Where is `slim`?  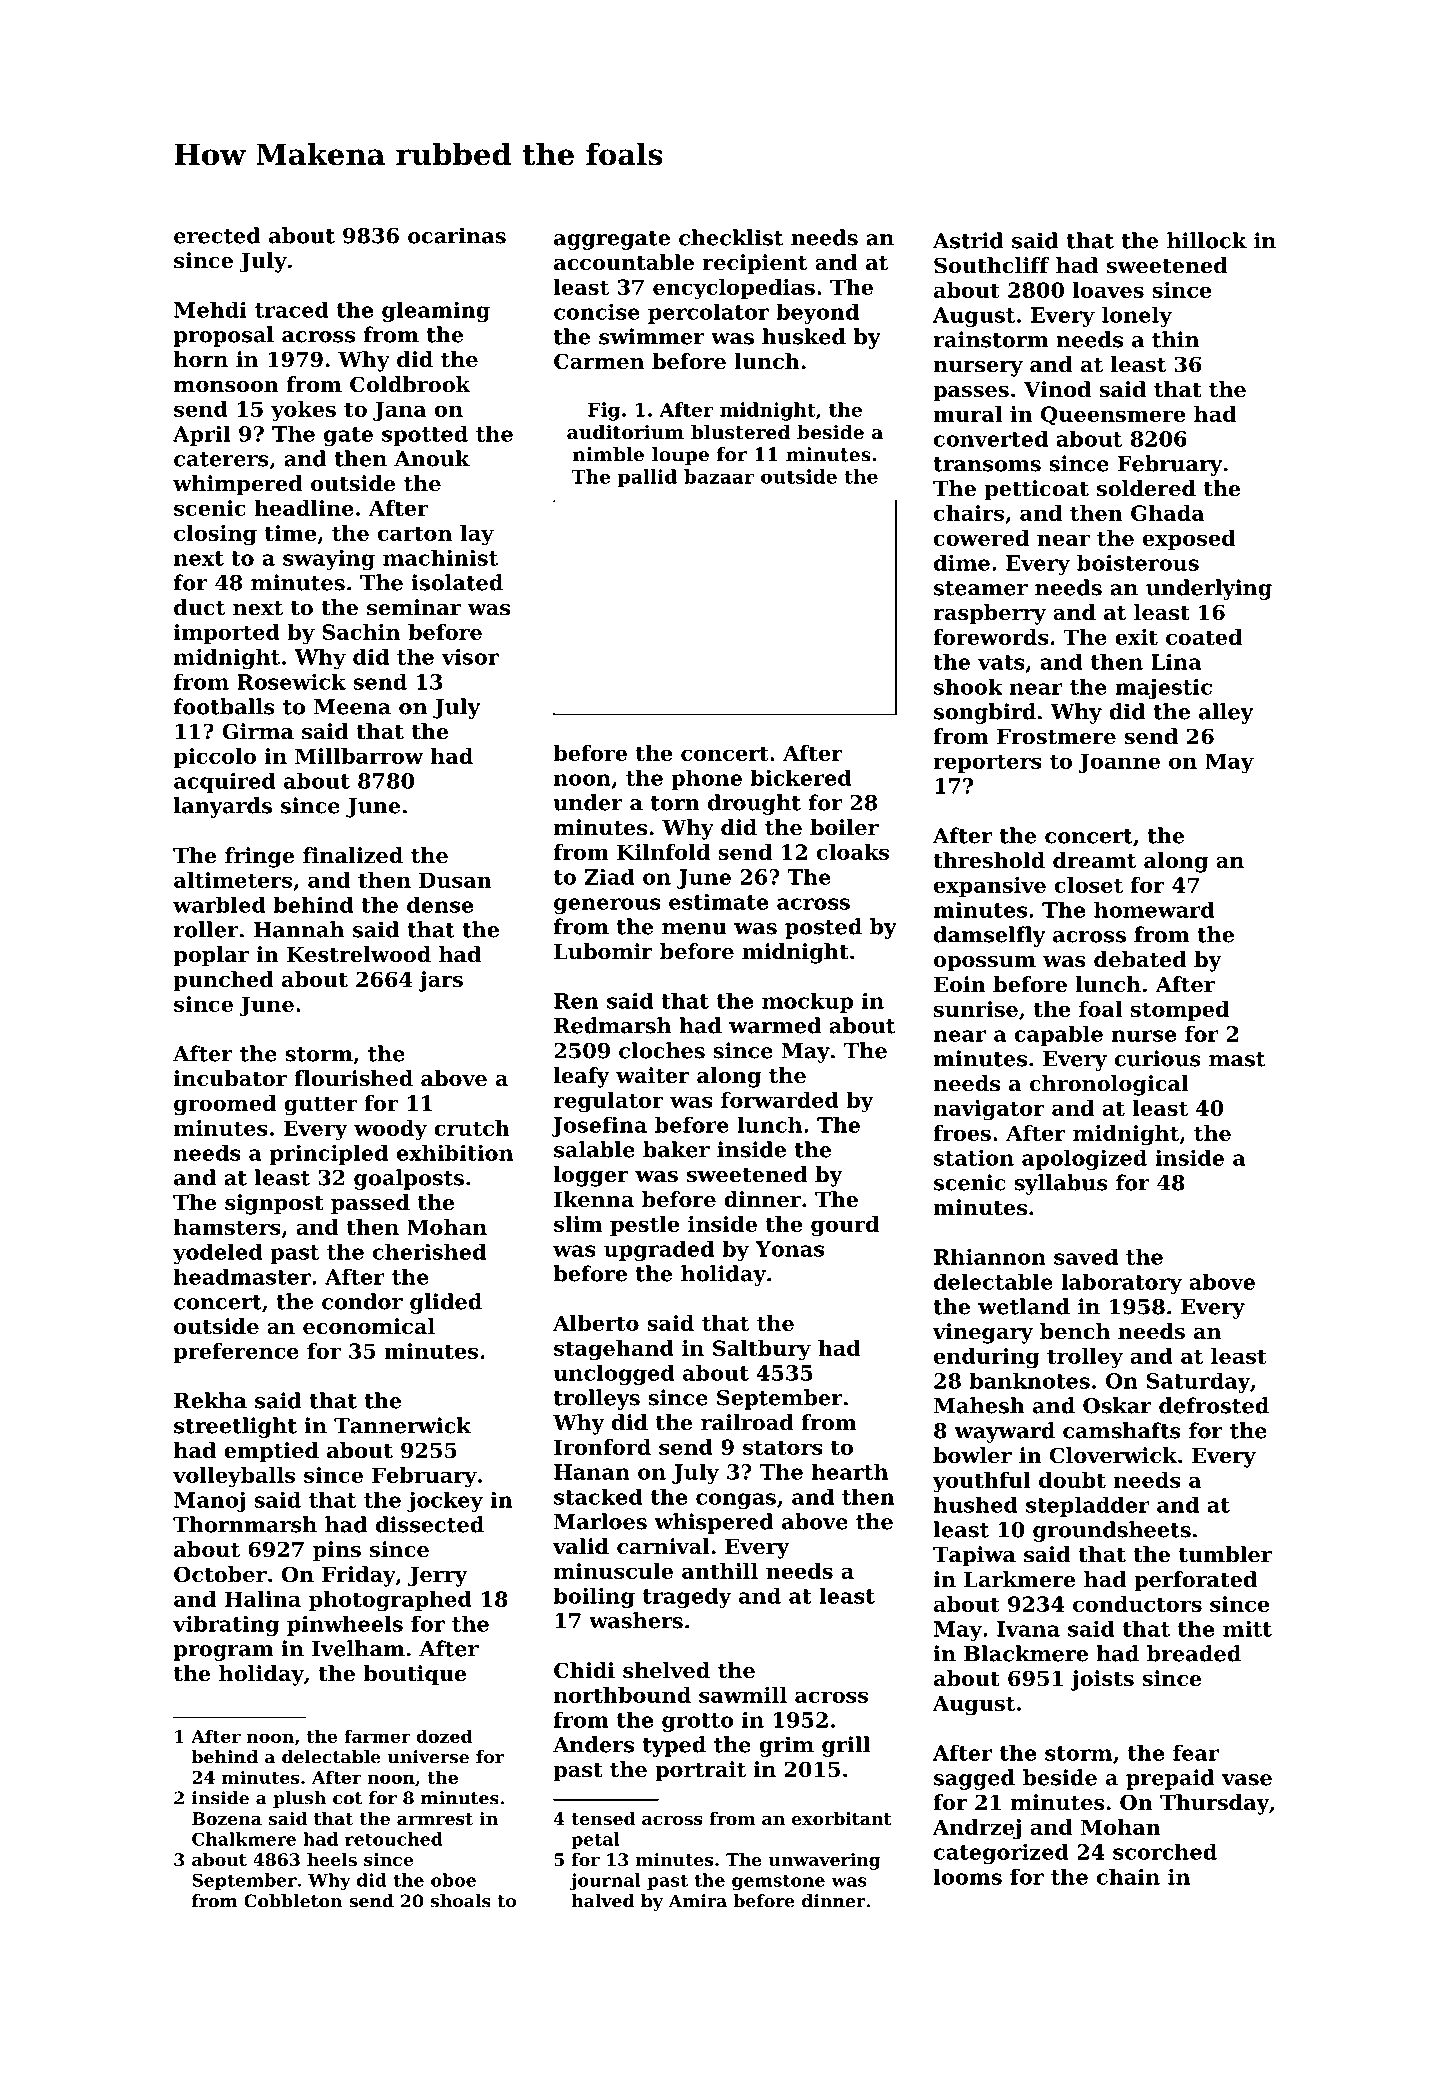 slim is located at coordinates (578, 1224).
